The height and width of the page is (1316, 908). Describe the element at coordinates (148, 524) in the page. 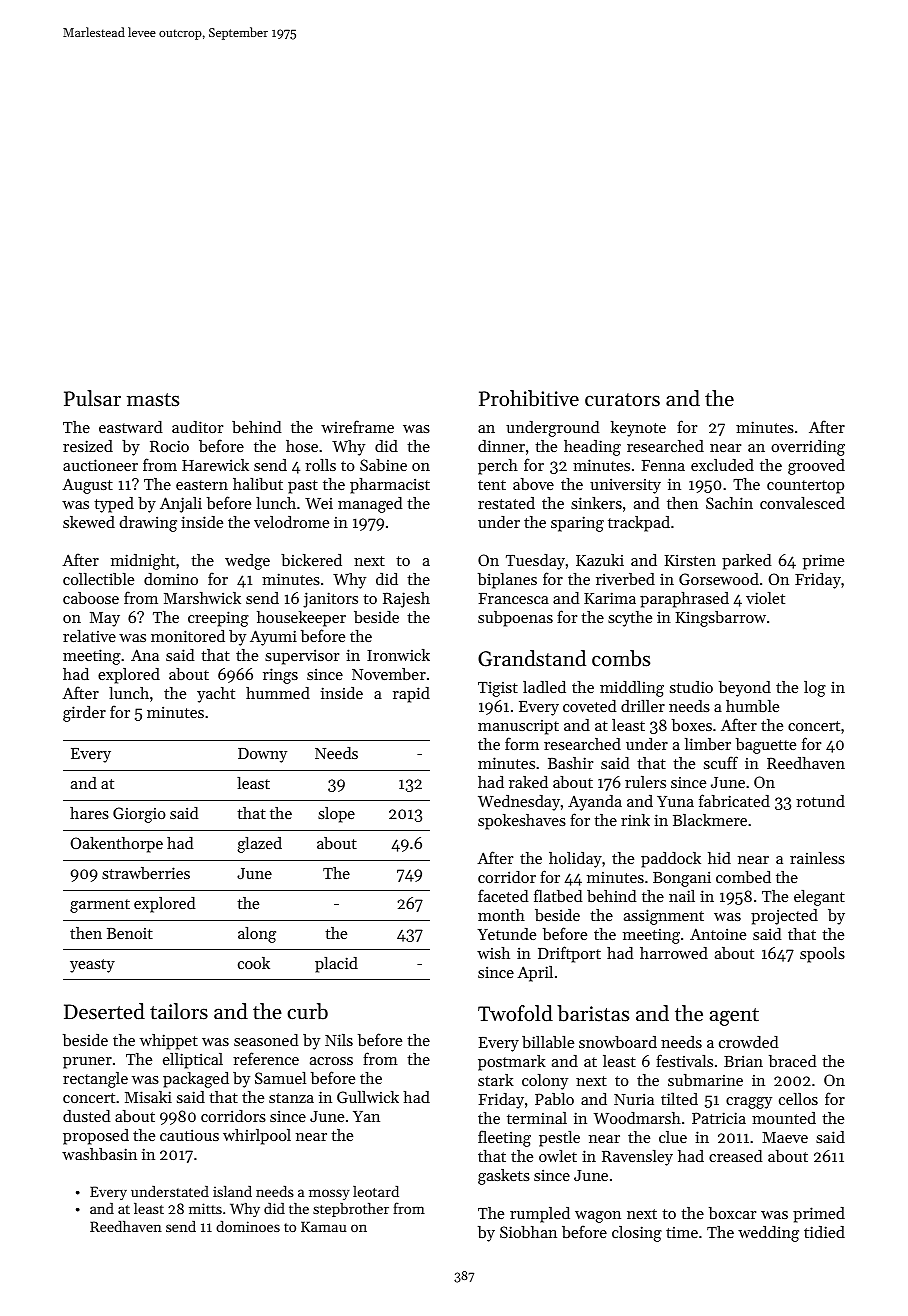

I see `drawing` at that location.
